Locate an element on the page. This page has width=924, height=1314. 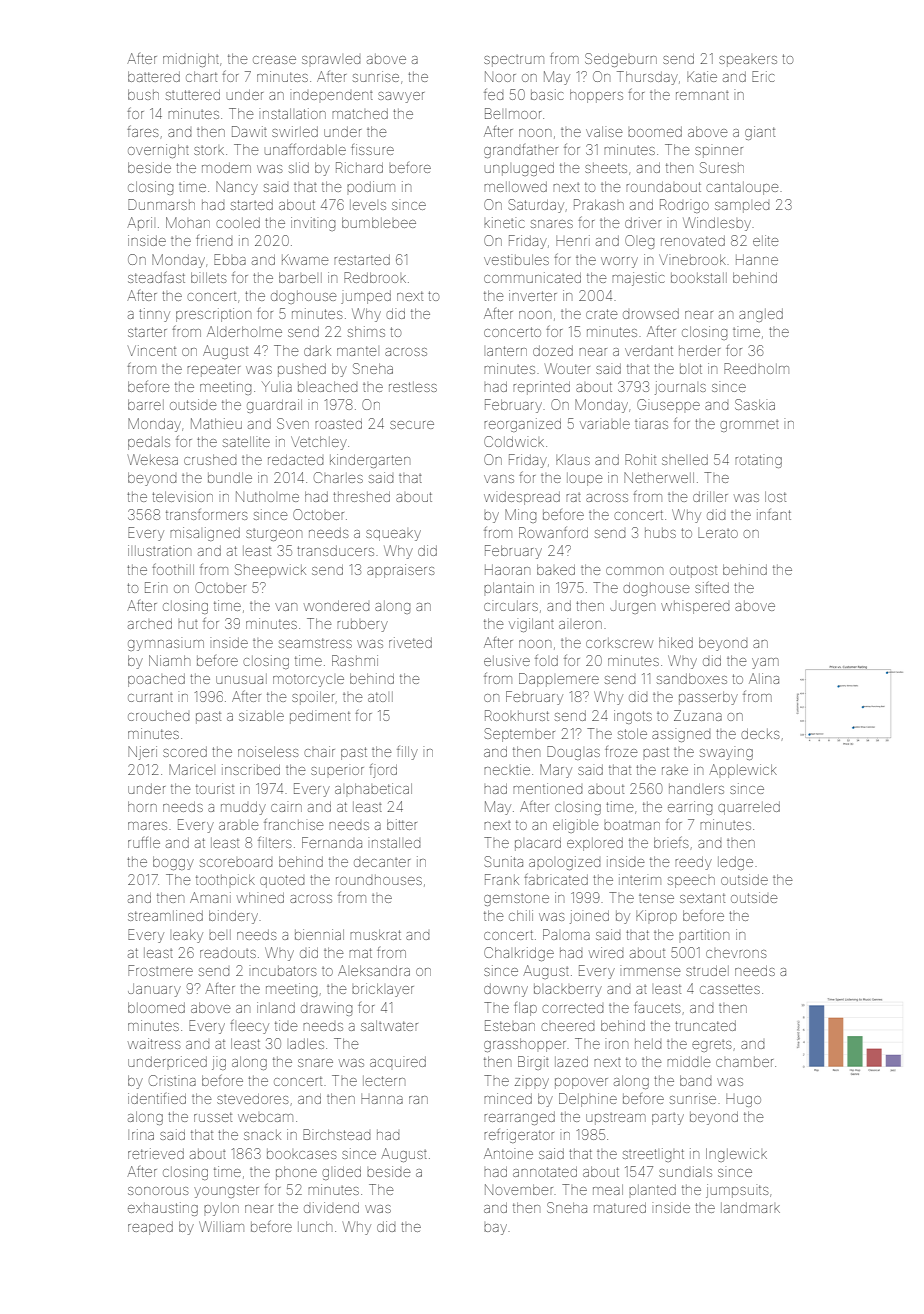
spectrum is located at coordinates (514, 61).
